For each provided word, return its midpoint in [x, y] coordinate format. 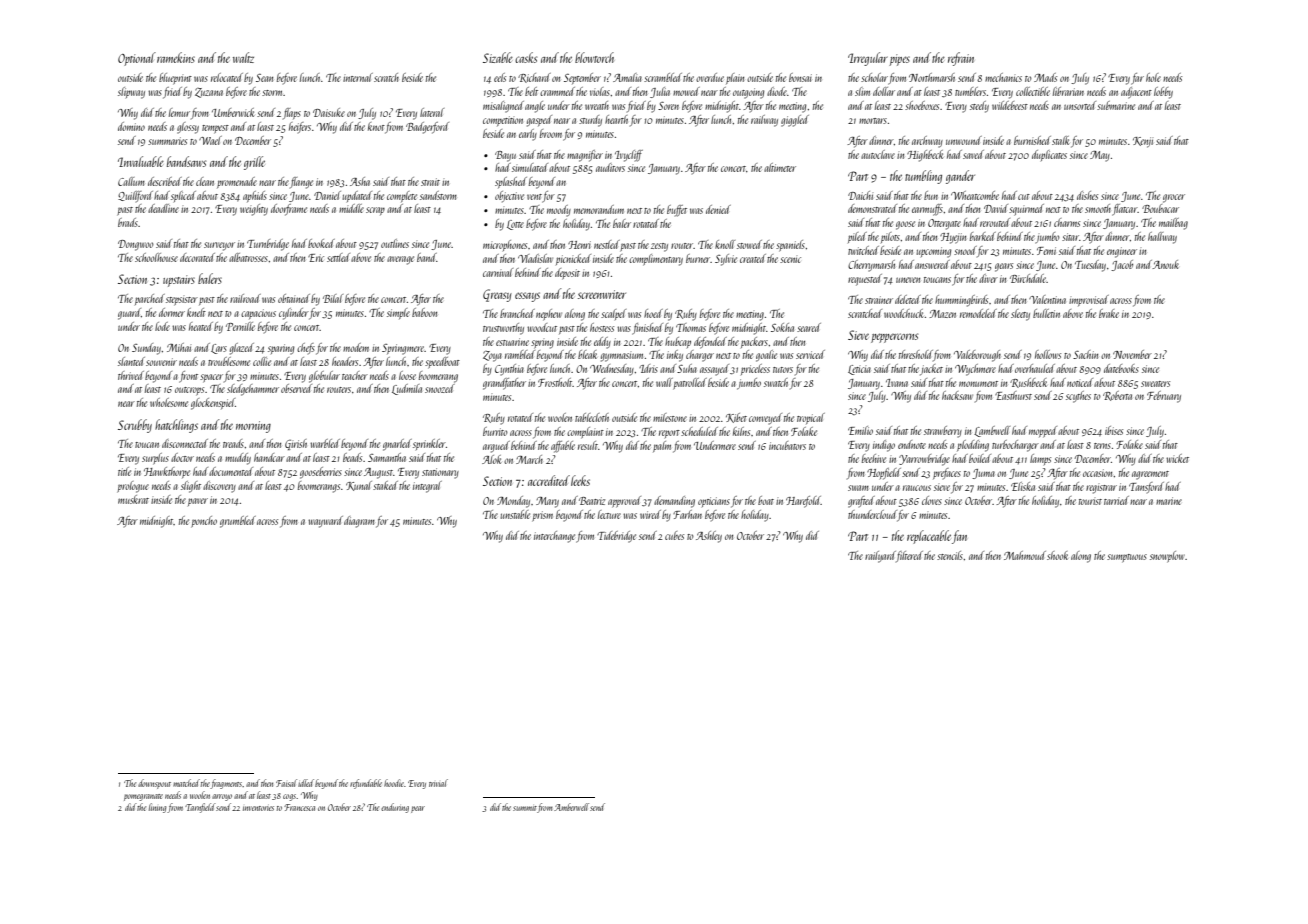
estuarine [512, 342]
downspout [154, 784]
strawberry [943, 432]
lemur [179, 112]
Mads [1045, 77]
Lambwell [992, 431]
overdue [710, 77]
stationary [440, 473]
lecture [609, 514]
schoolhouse [156, 257]
